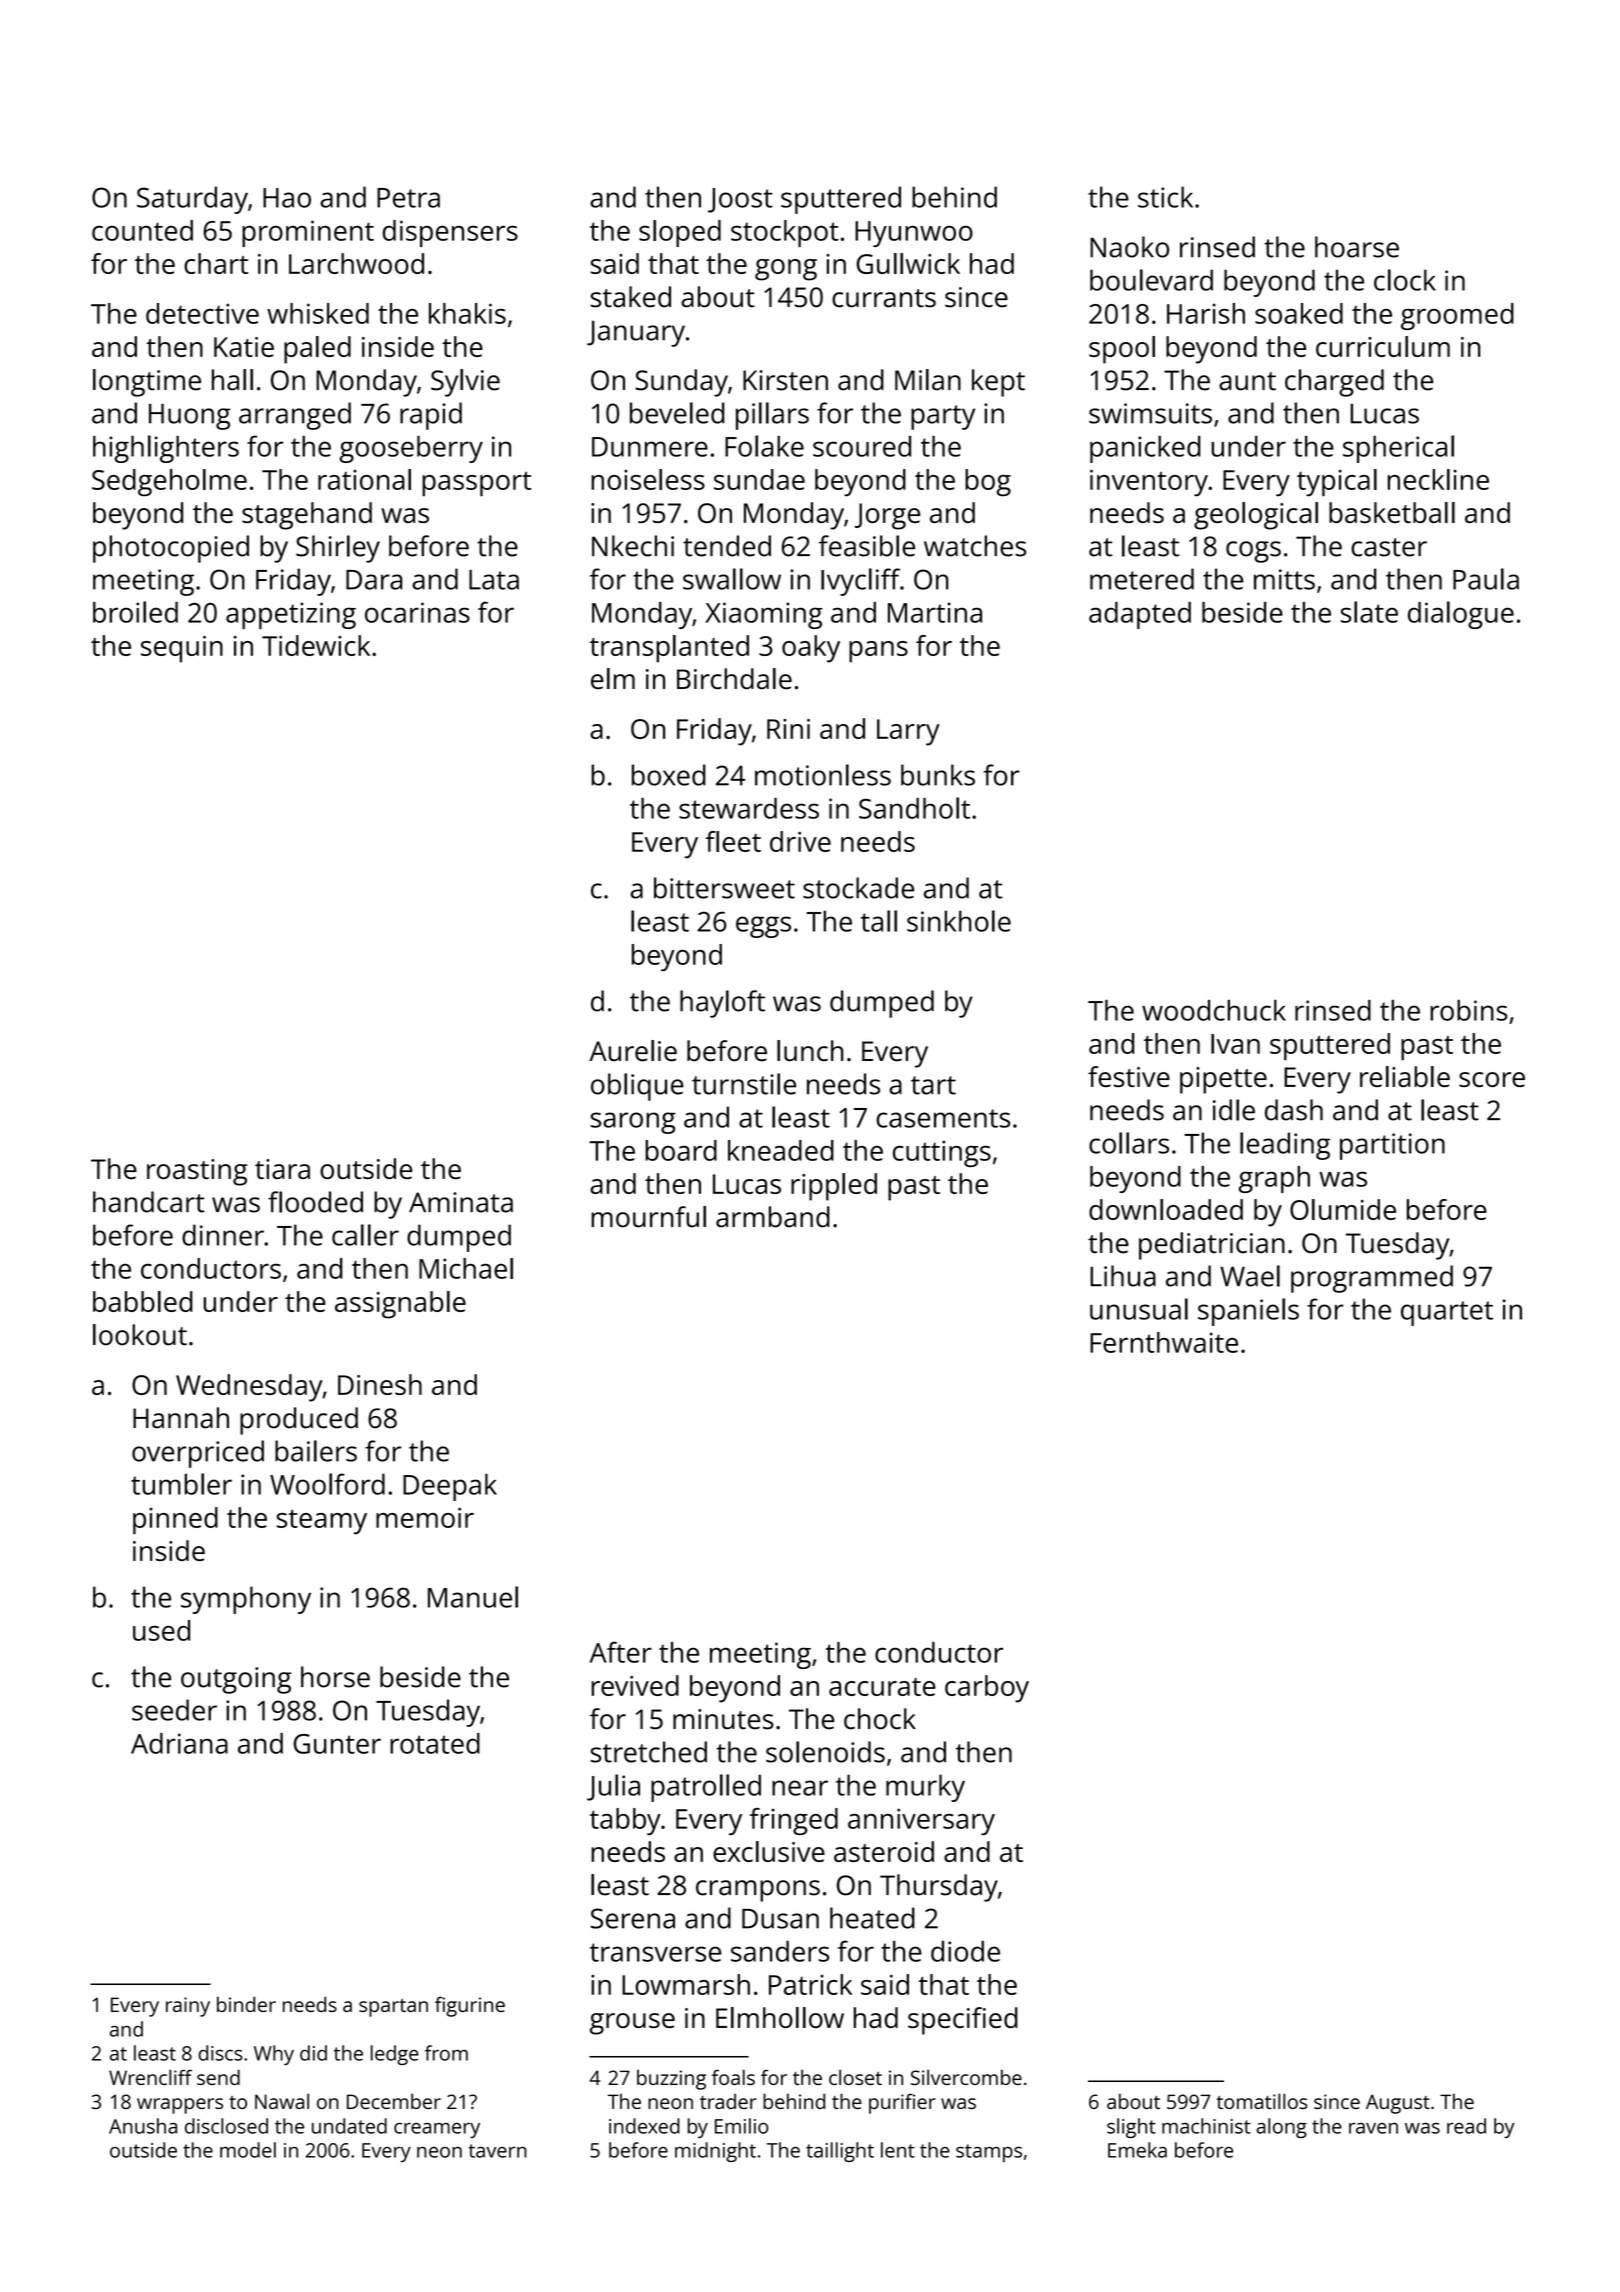 Image resolution: width=1620 pixels, height=2292 pixels. I want to click on typical, so click(1337, 483).
